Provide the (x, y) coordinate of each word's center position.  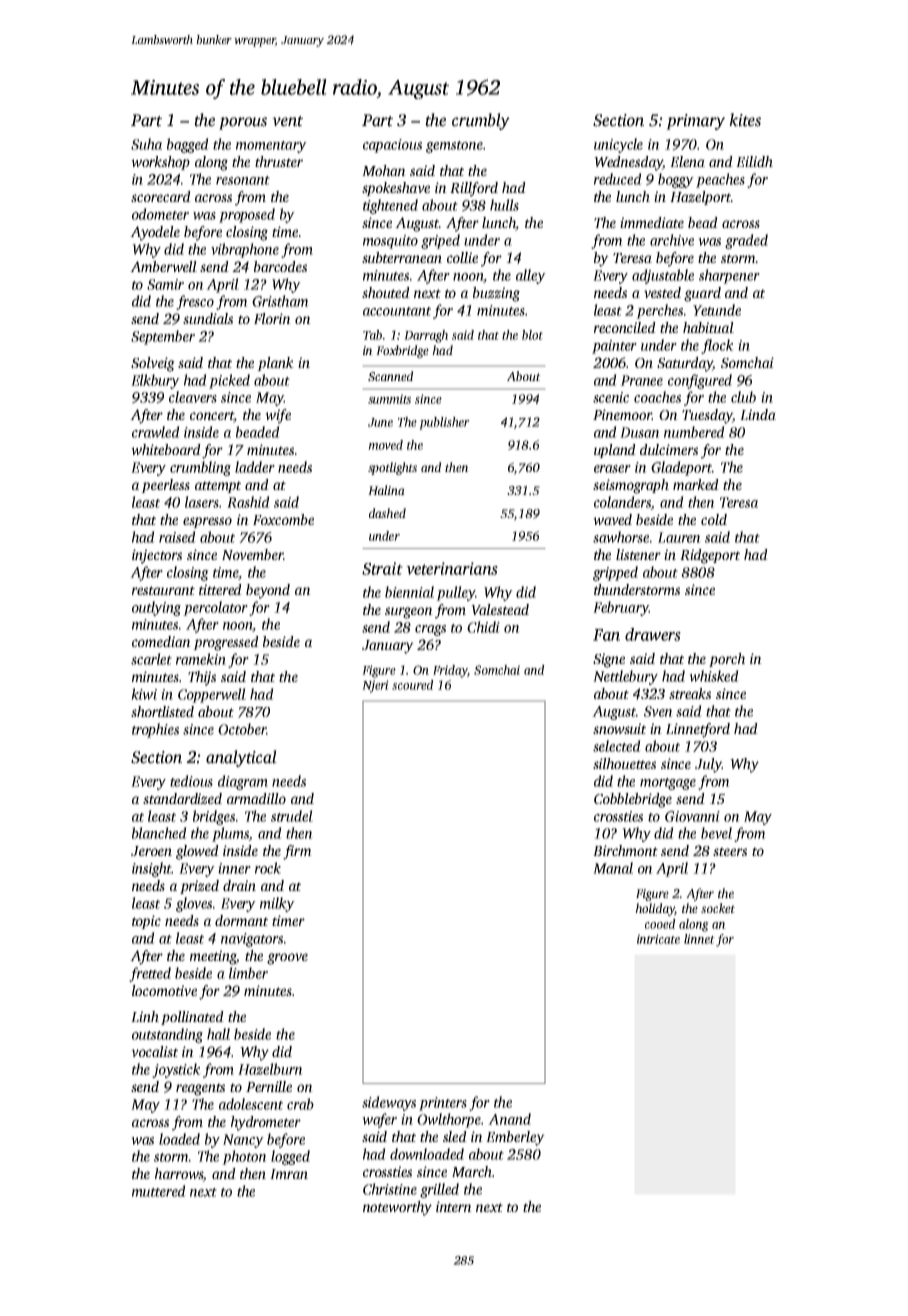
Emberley (515, 1138)
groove (287, 959)
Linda (758, 414)
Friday (450, 671)
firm (297, 852)
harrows (179, 1175)
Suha (146, 144)
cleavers (193, 397)
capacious (392, 146)
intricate (658, 939)
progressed (226, 643)
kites (745, 120)
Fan (606, 635)
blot (532, 335)
